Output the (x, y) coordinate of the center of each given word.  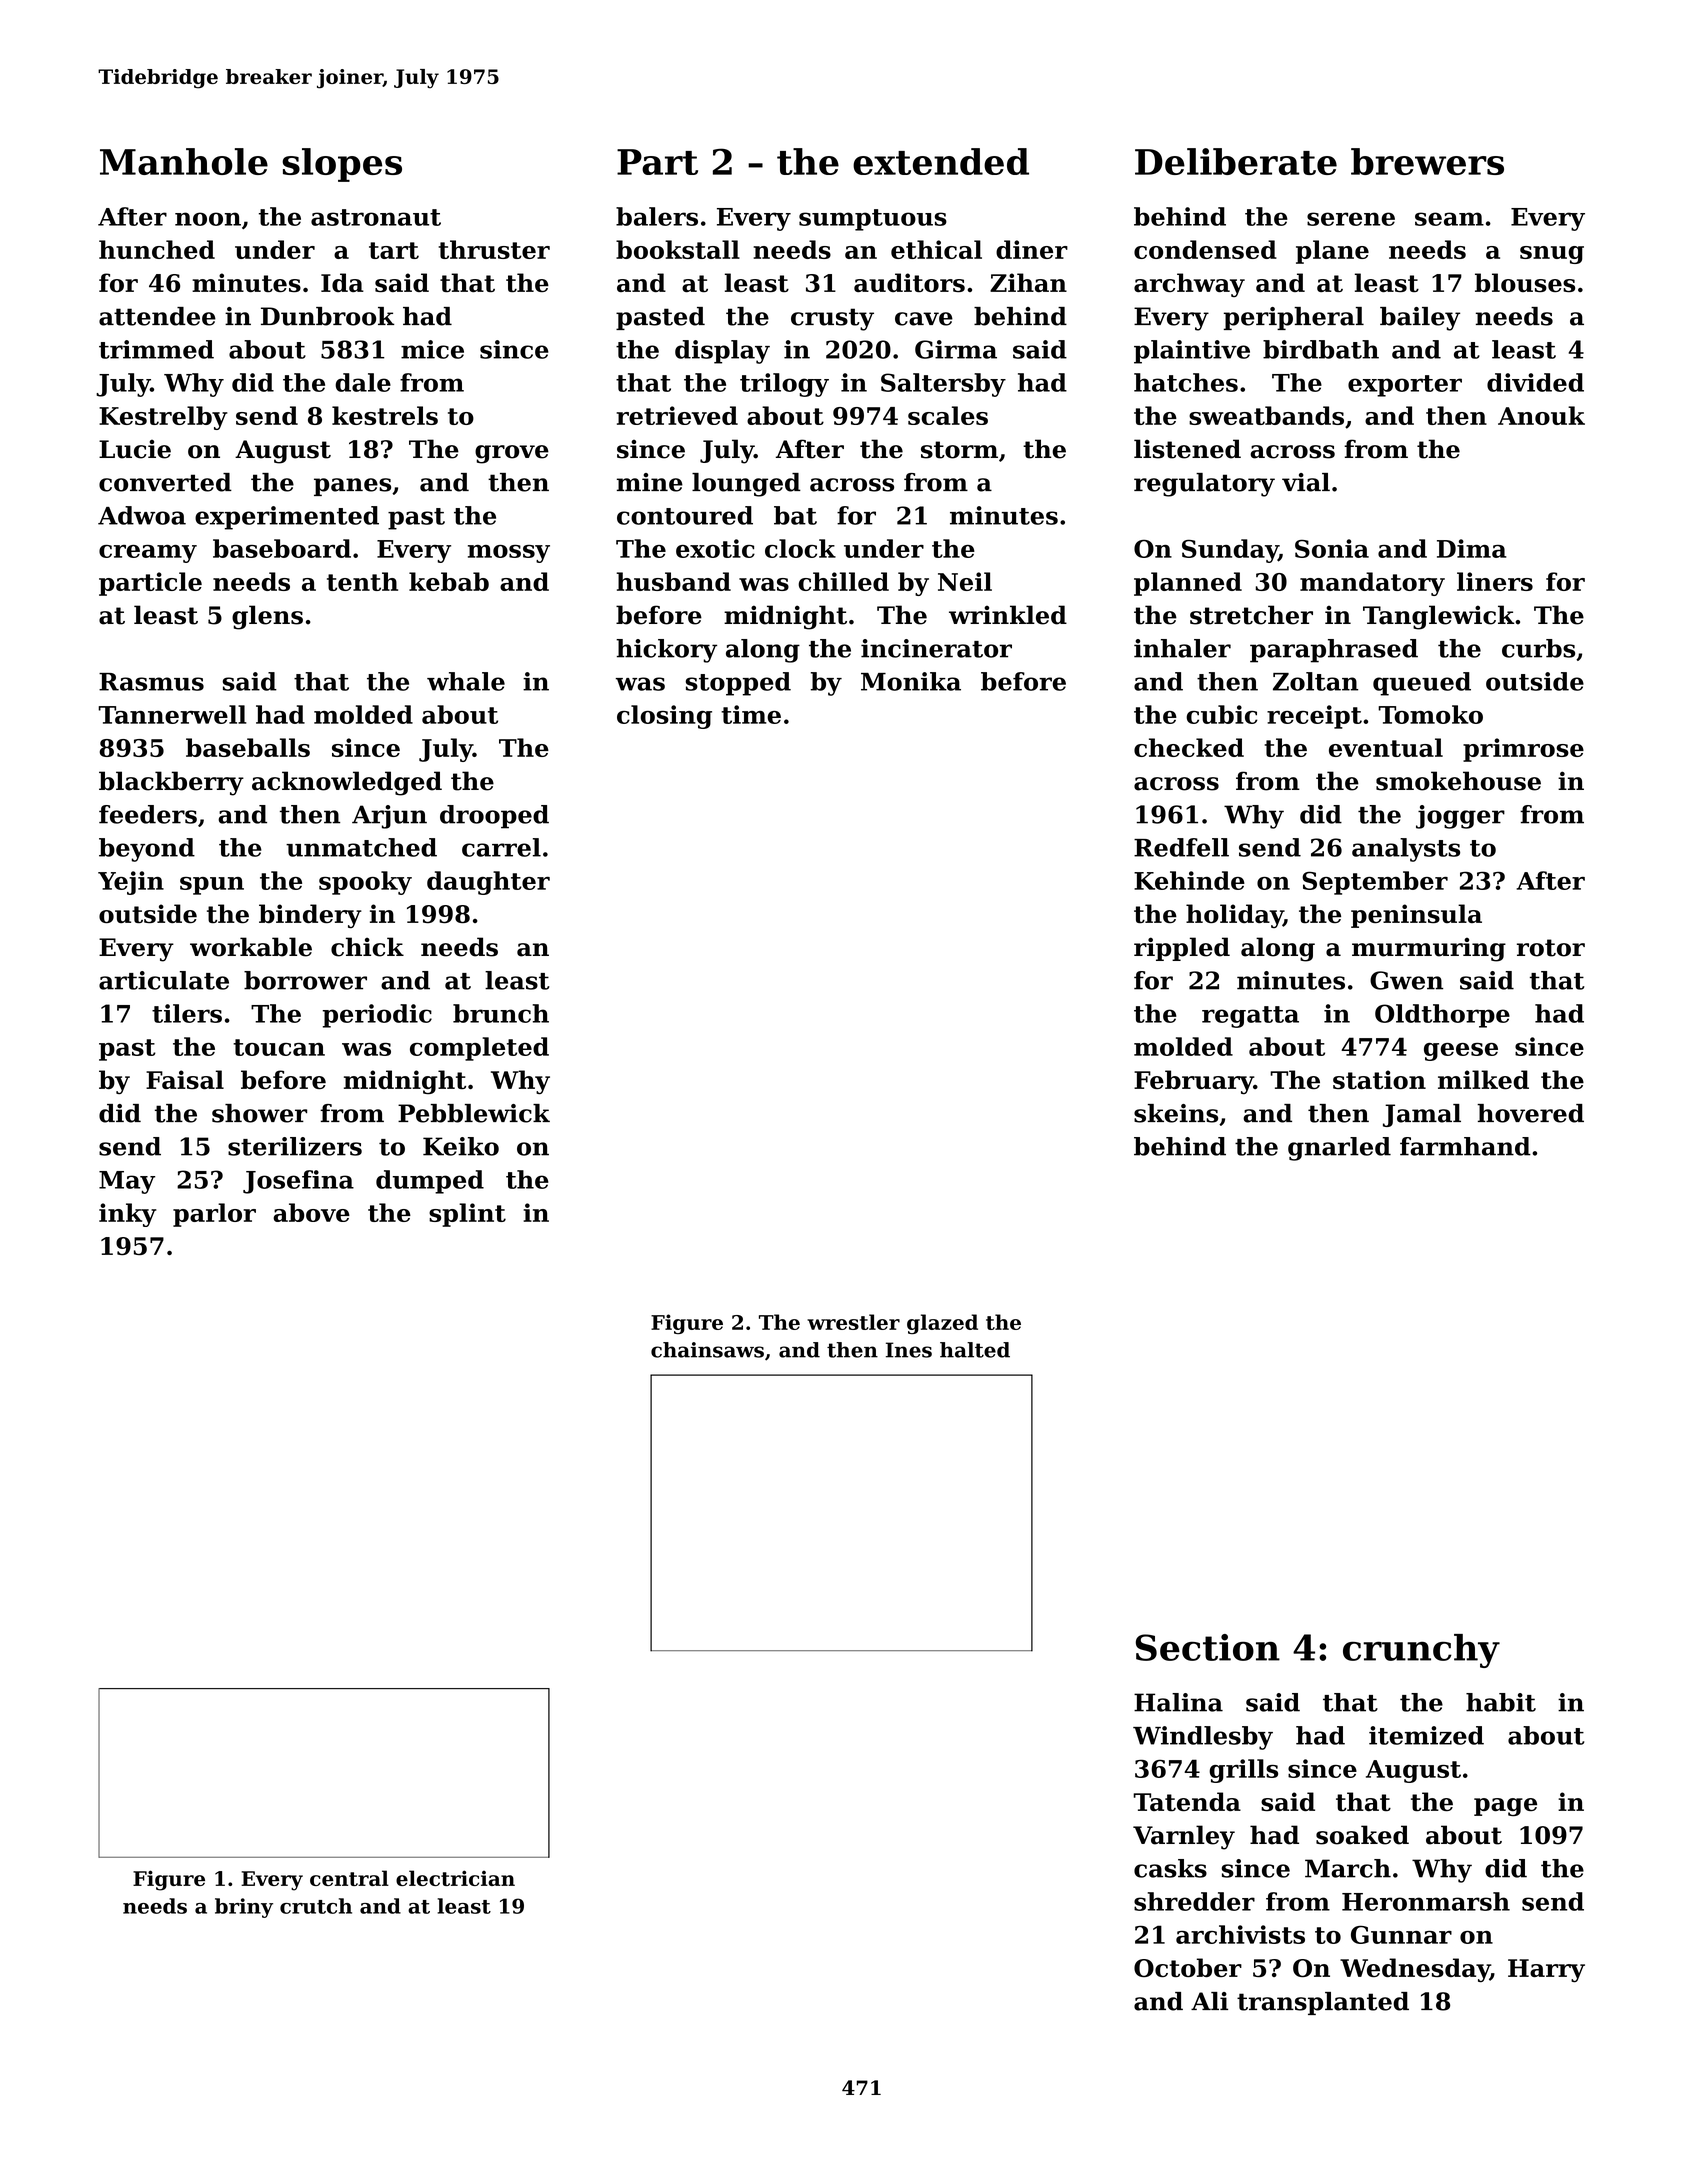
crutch (316, 1906)
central (349, 1878)
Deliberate (1236, 161)
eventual (1386, 747)
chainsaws (707, 1350)
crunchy (1421, 1651)
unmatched (361, 847)
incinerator (936, 648)
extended (941, 161)
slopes (342, 165)
